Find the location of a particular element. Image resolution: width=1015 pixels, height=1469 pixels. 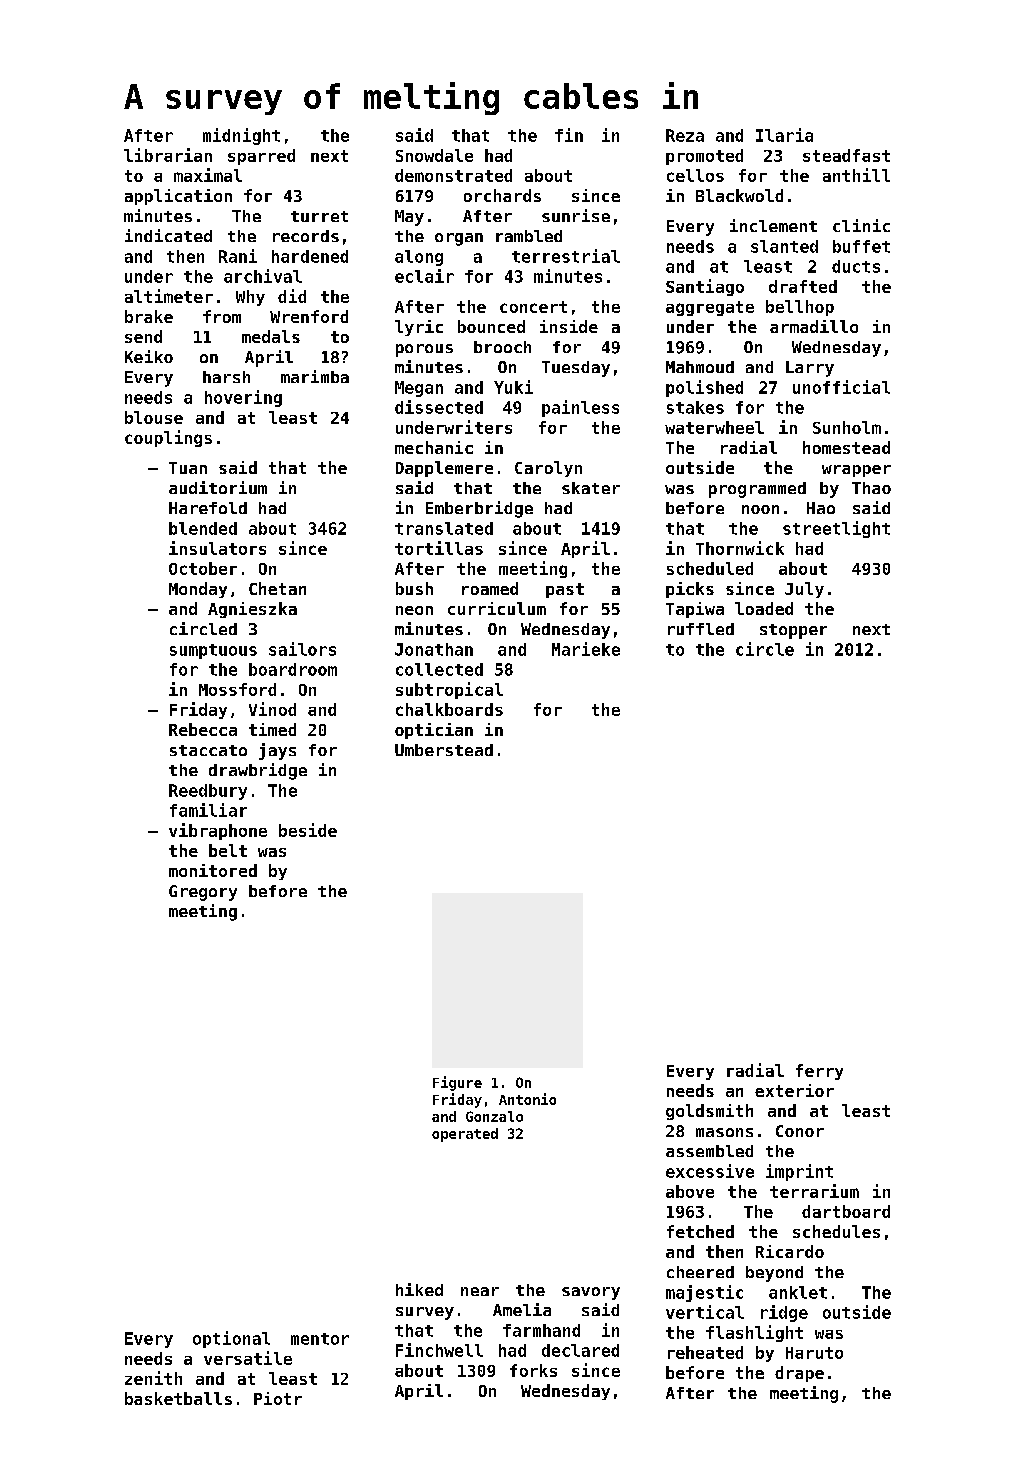

librarian is located at coordinates (168, 155).
